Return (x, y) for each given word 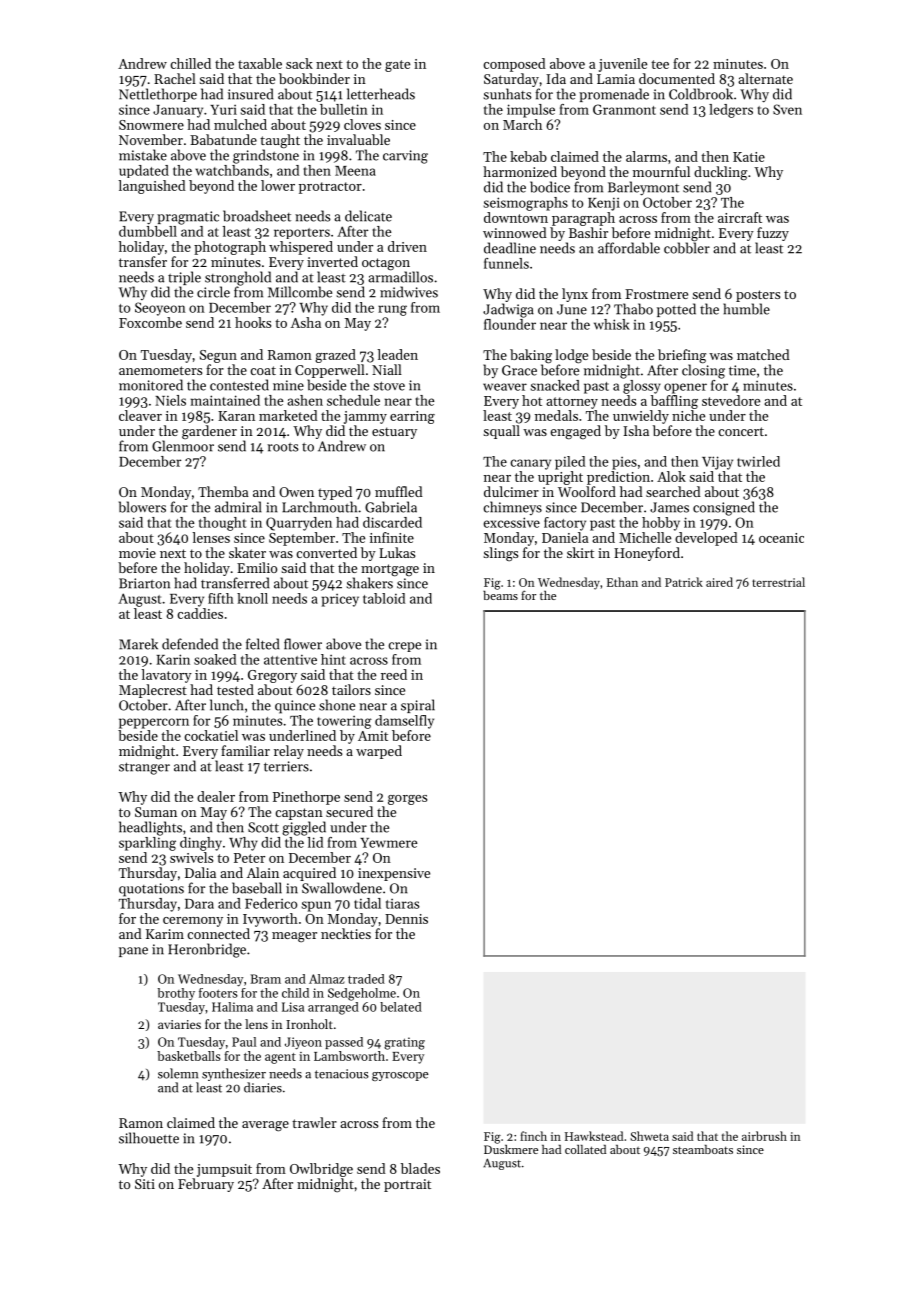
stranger (144, 768)
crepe (405, 647)
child (295, 993)
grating (404, 1043)
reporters (302, 233)
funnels (506, 263)
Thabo (633, 309)
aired (719, 582)
